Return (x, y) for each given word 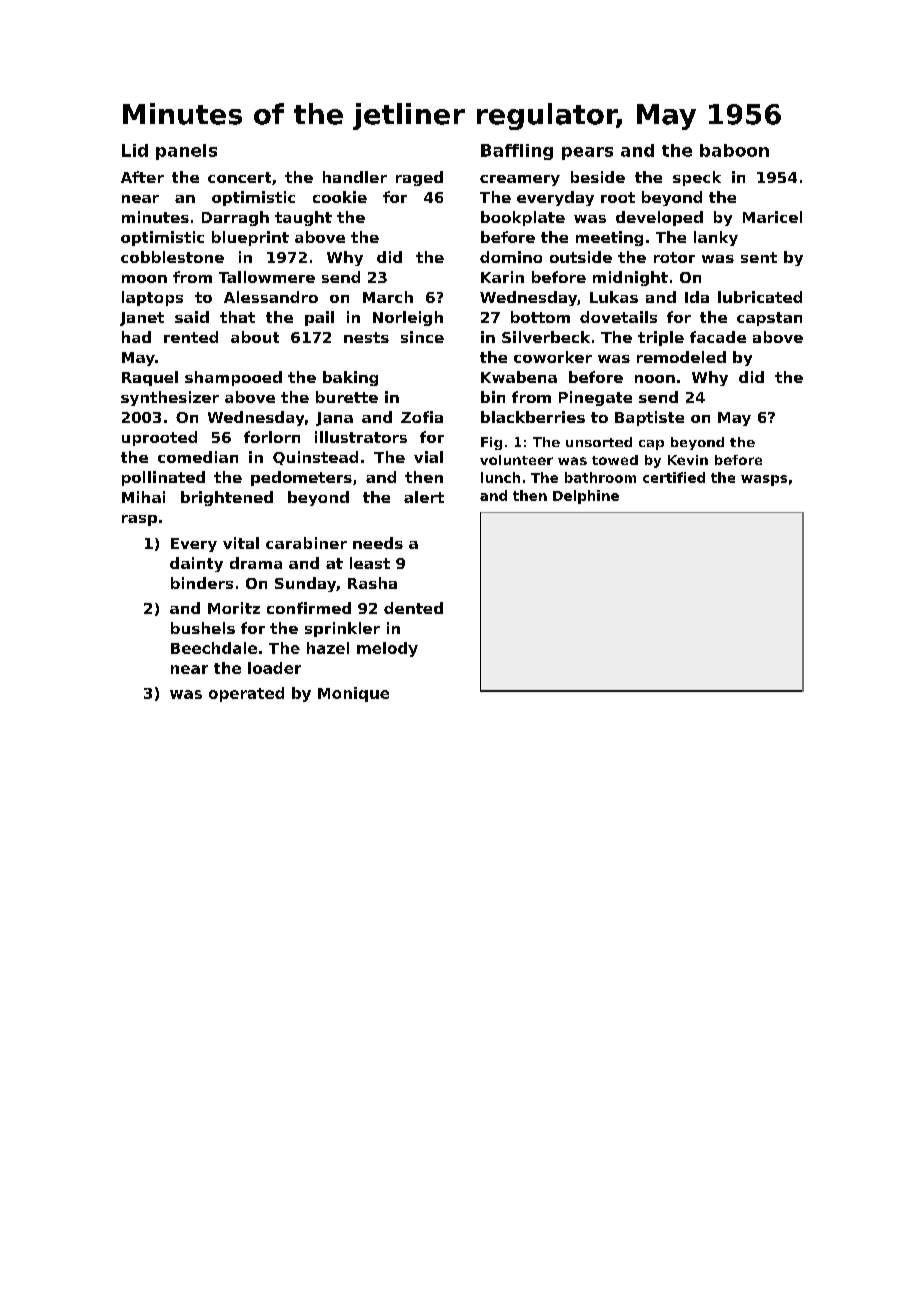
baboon (734, 150)
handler (355, 177)
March (388, 297)
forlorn (272, 437)
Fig (491, 443)
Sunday (305, 584)
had (136, 337)
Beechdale (214, 648)
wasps (764, 480)
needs (378, 543)
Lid (135, 150)
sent (759, 257)
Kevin (688, 460)
